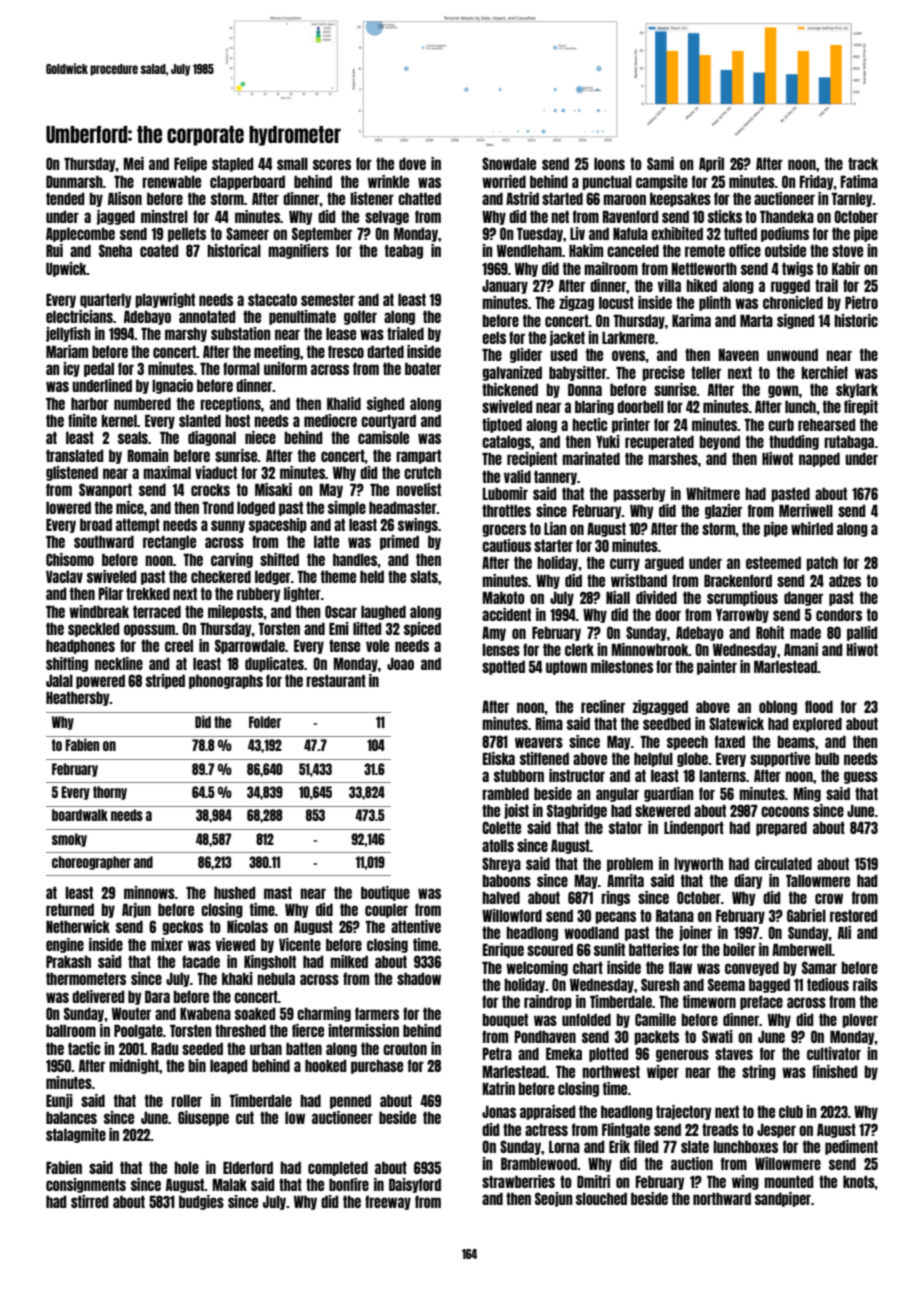  What do you see at coordinates (233, 164) in the document?
I see `stapled` at bounding box center [233, 164].
